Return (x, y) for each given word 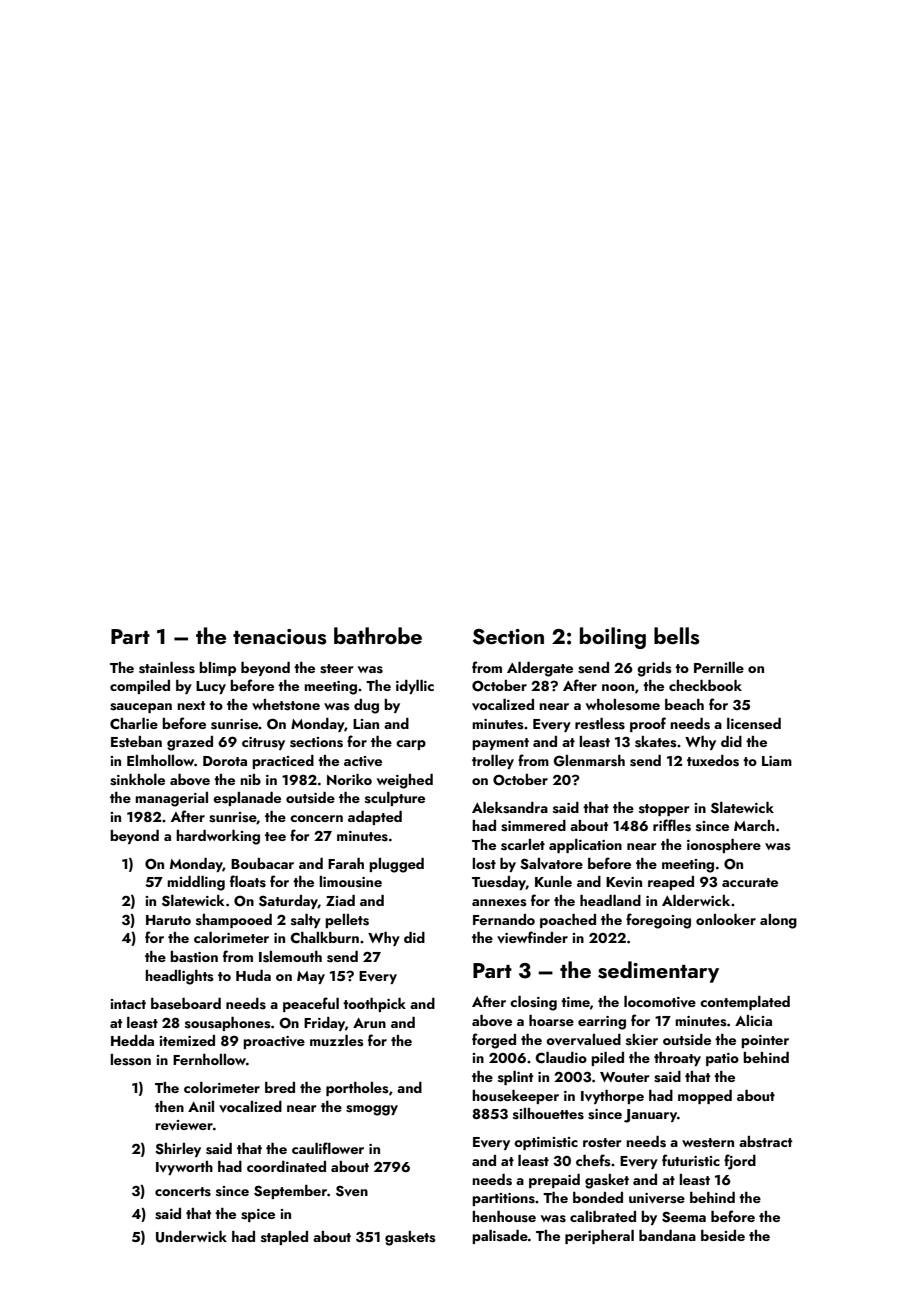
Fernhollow (209, 1059)
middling (196, 883)
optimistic (546, 1143)
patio (722, 1059)
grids (654, 669)
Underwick (191, 1237)
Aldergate (540, 669)
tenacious (279, 637)
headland (610, 900)
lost (484, 864)
